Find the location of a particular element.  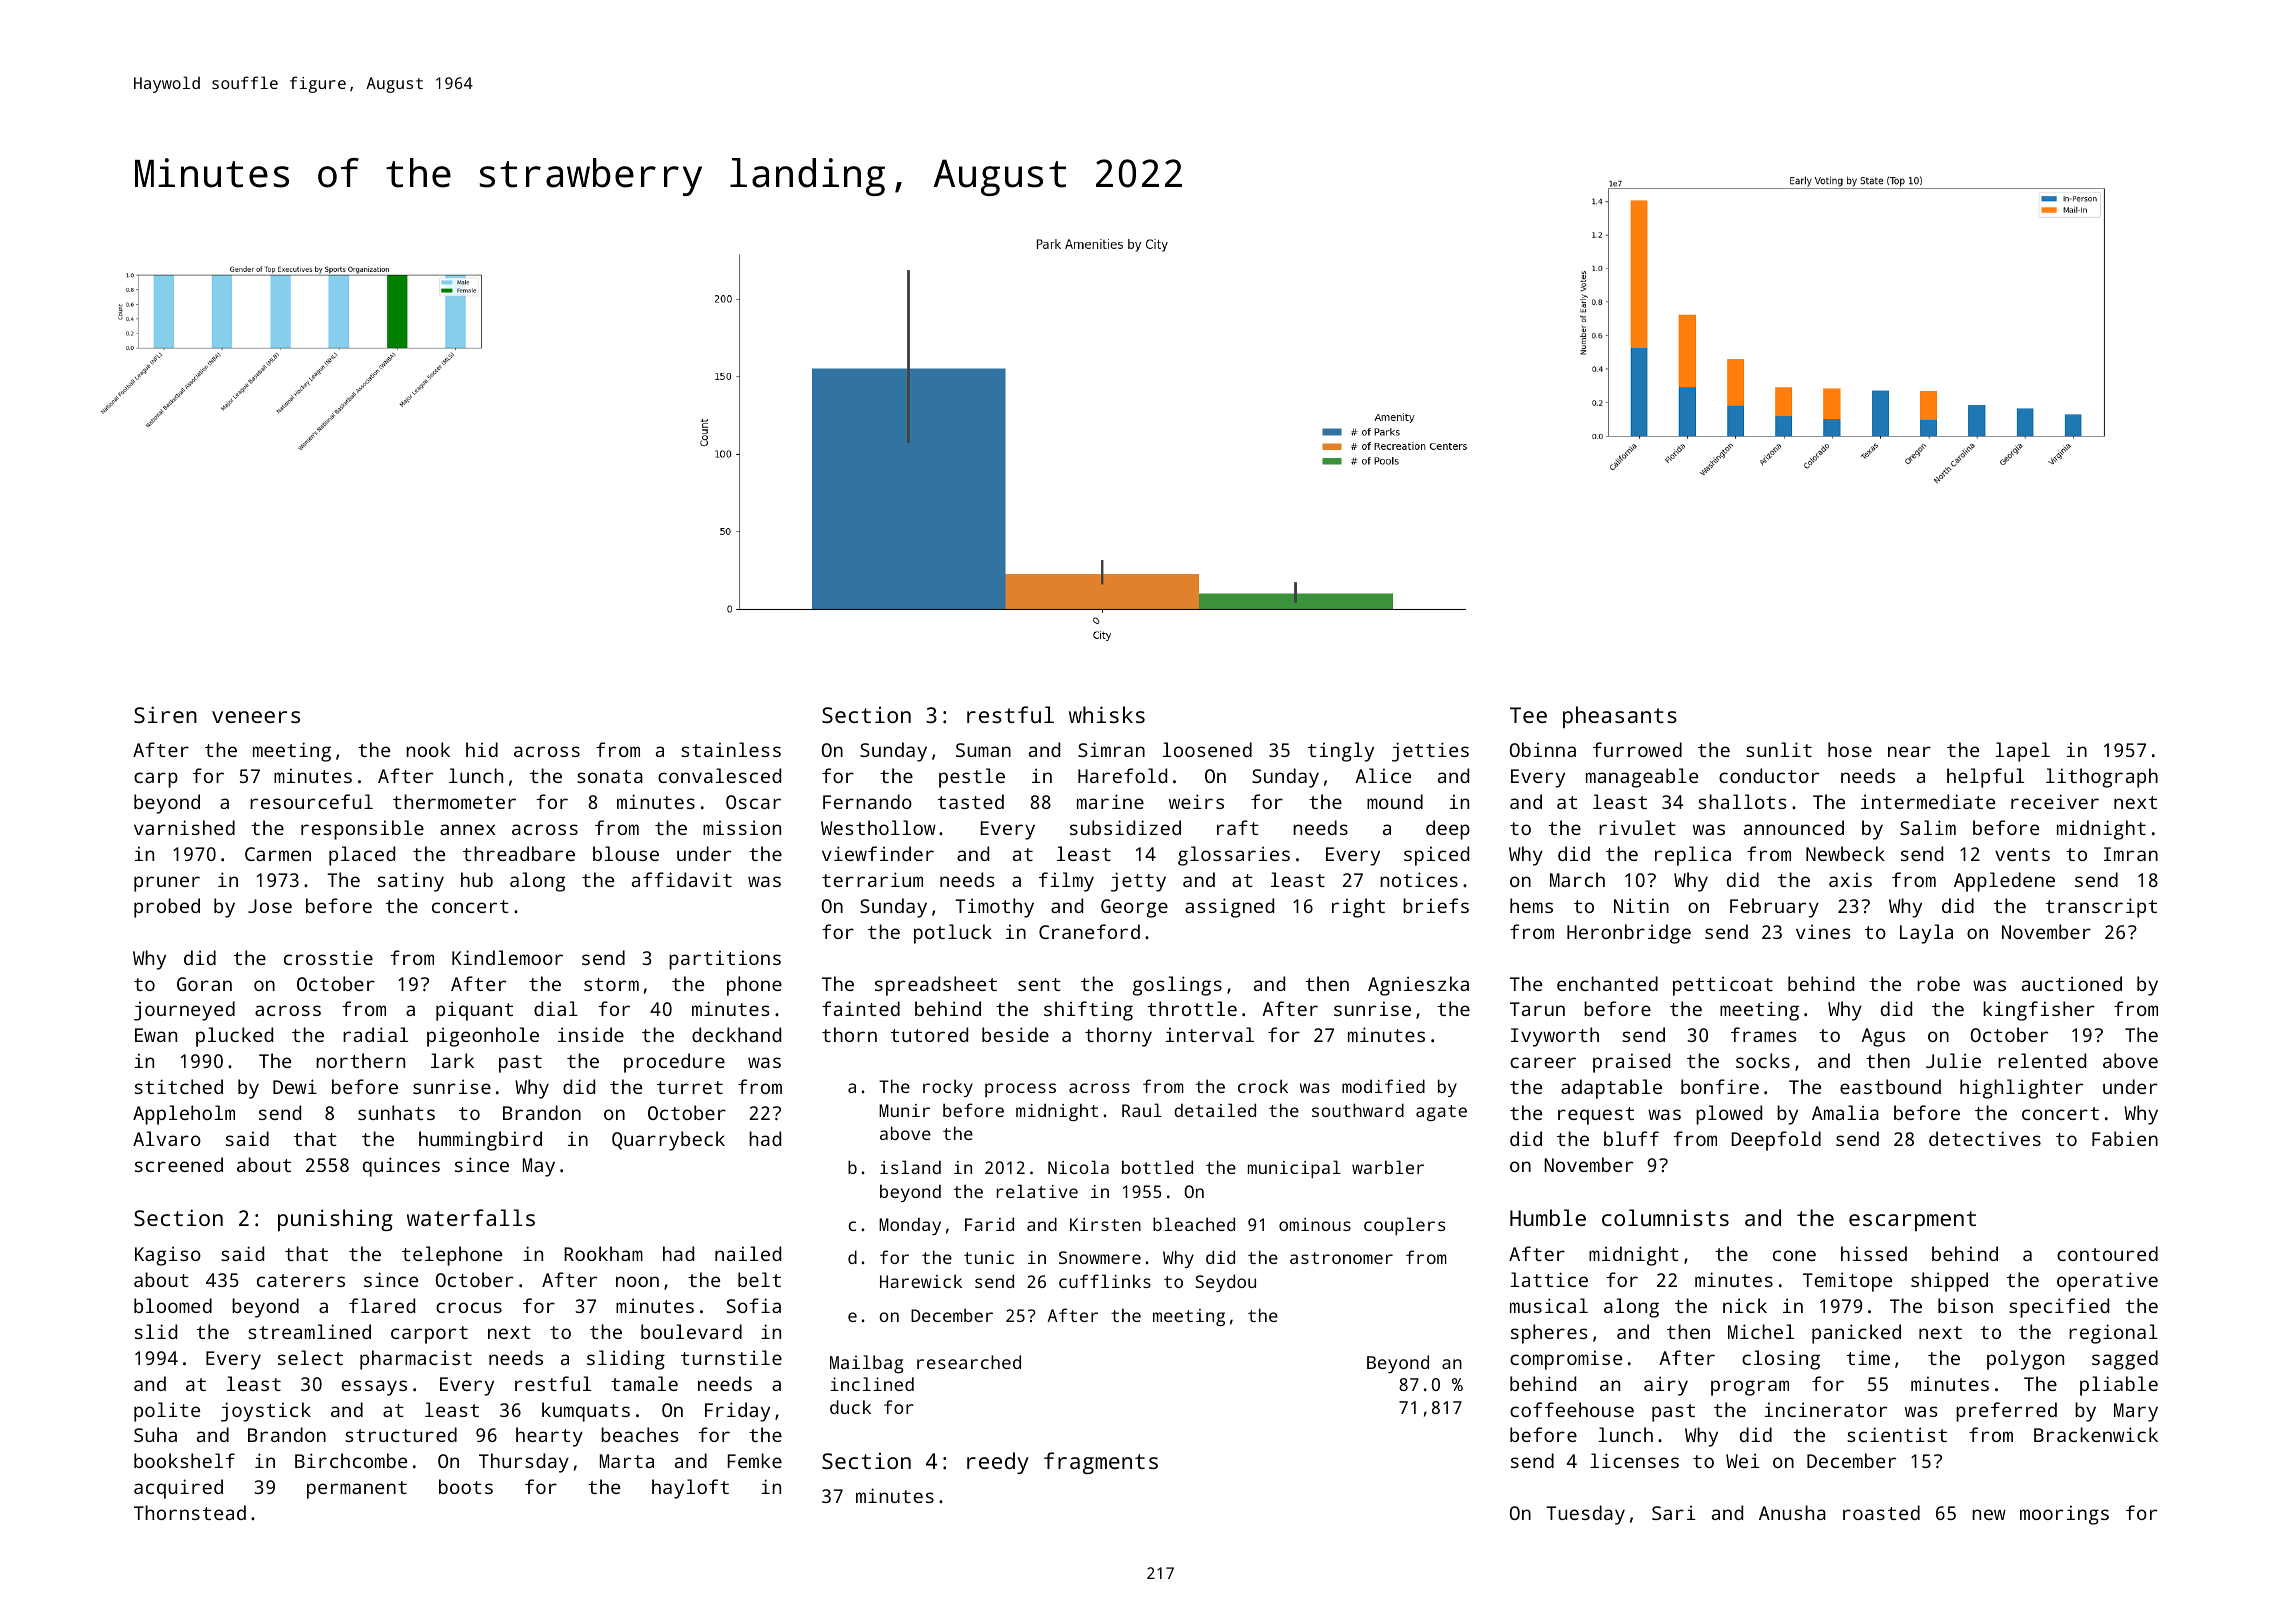

Quarrybeck is located at coordinates (668, 1141).
